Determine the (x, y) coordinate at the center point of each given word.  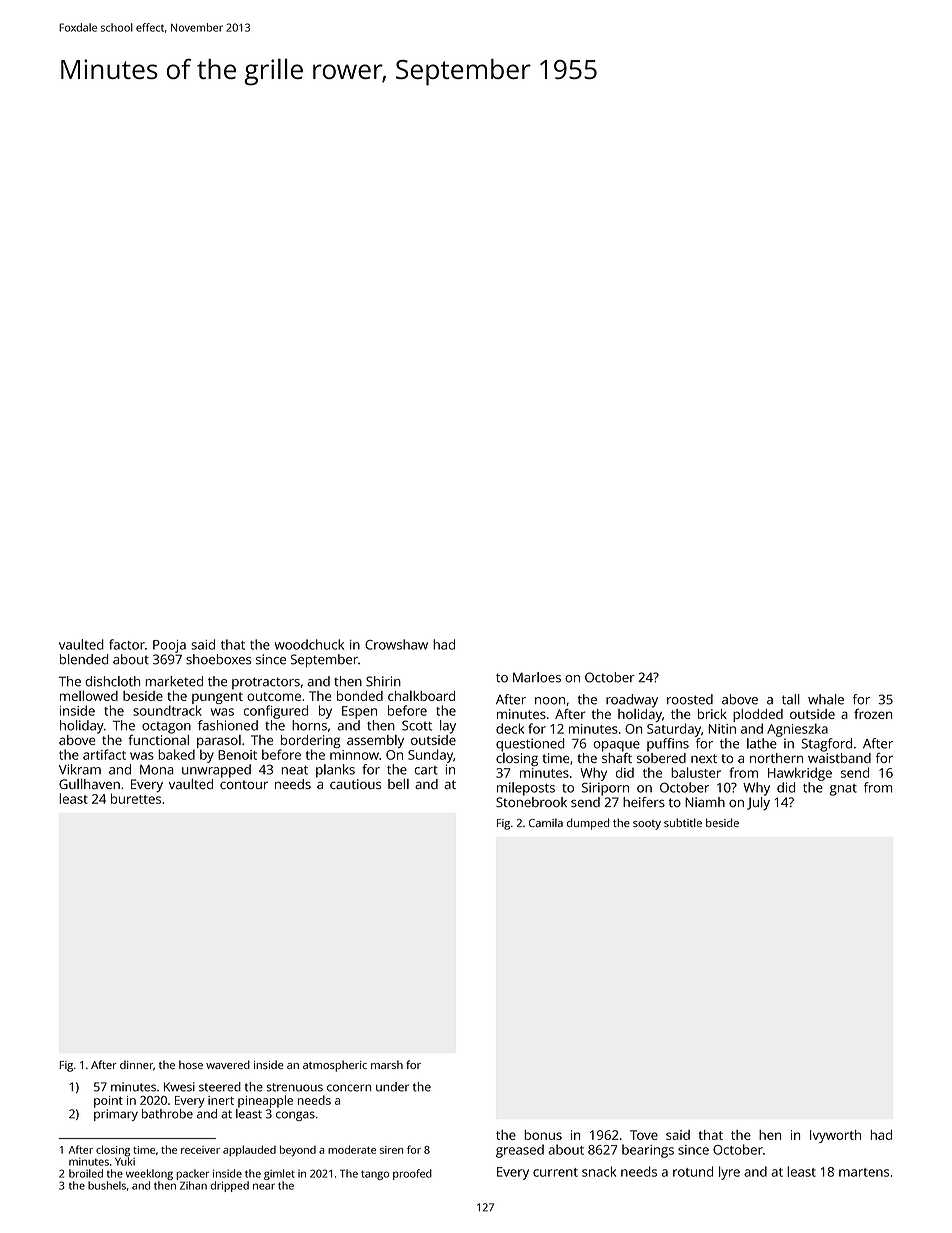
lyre (729, 1173)
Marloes (537, 677)
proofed (412, 1174)
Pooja (169, 646)
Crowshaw (396, 644)
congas (295, 1116)
